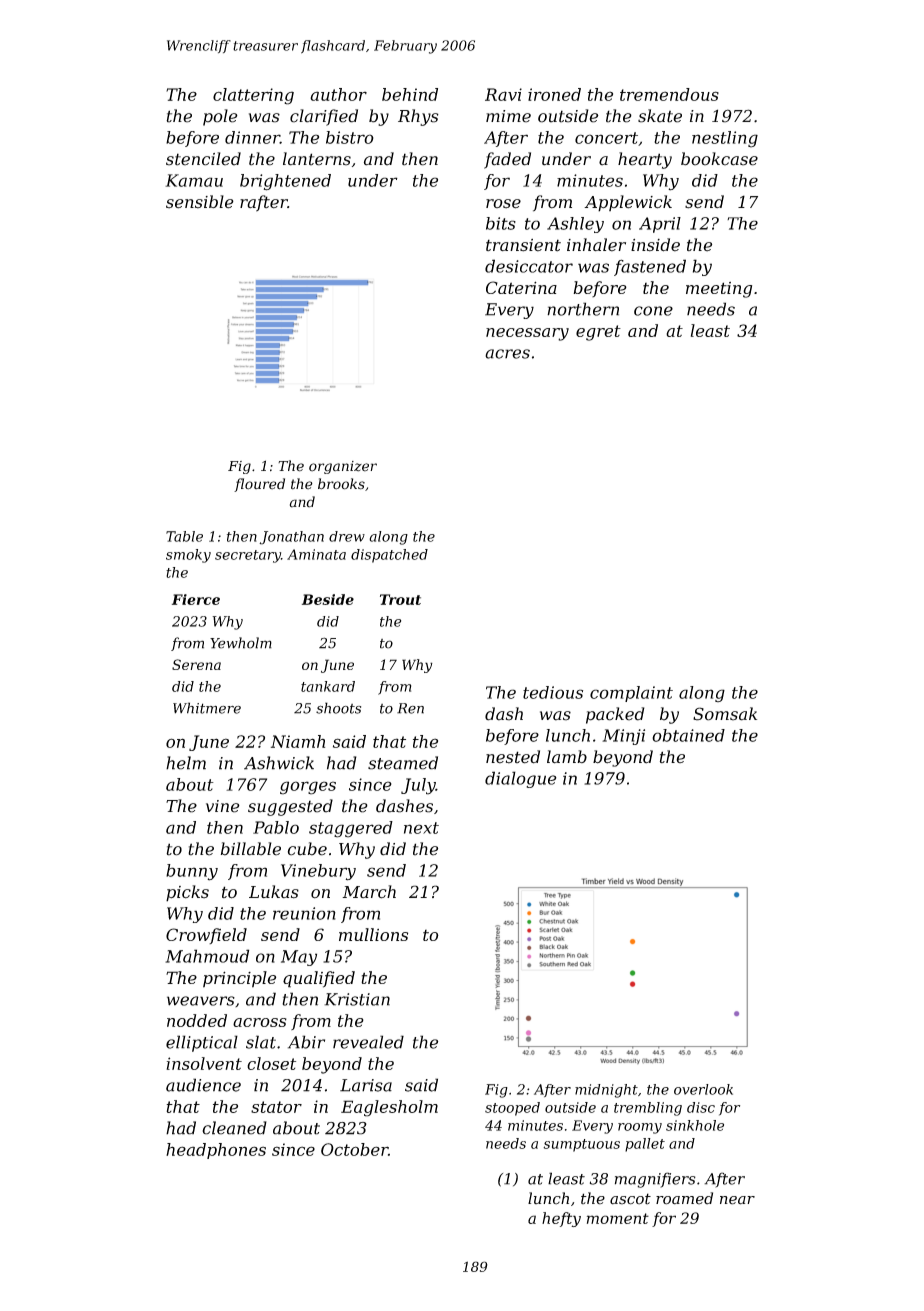 This screenshot has height=1311, width=924. What do you see at coordinates (200, 202) in the screenshot?
I see `sensible` at bounding box center [200, 202].
